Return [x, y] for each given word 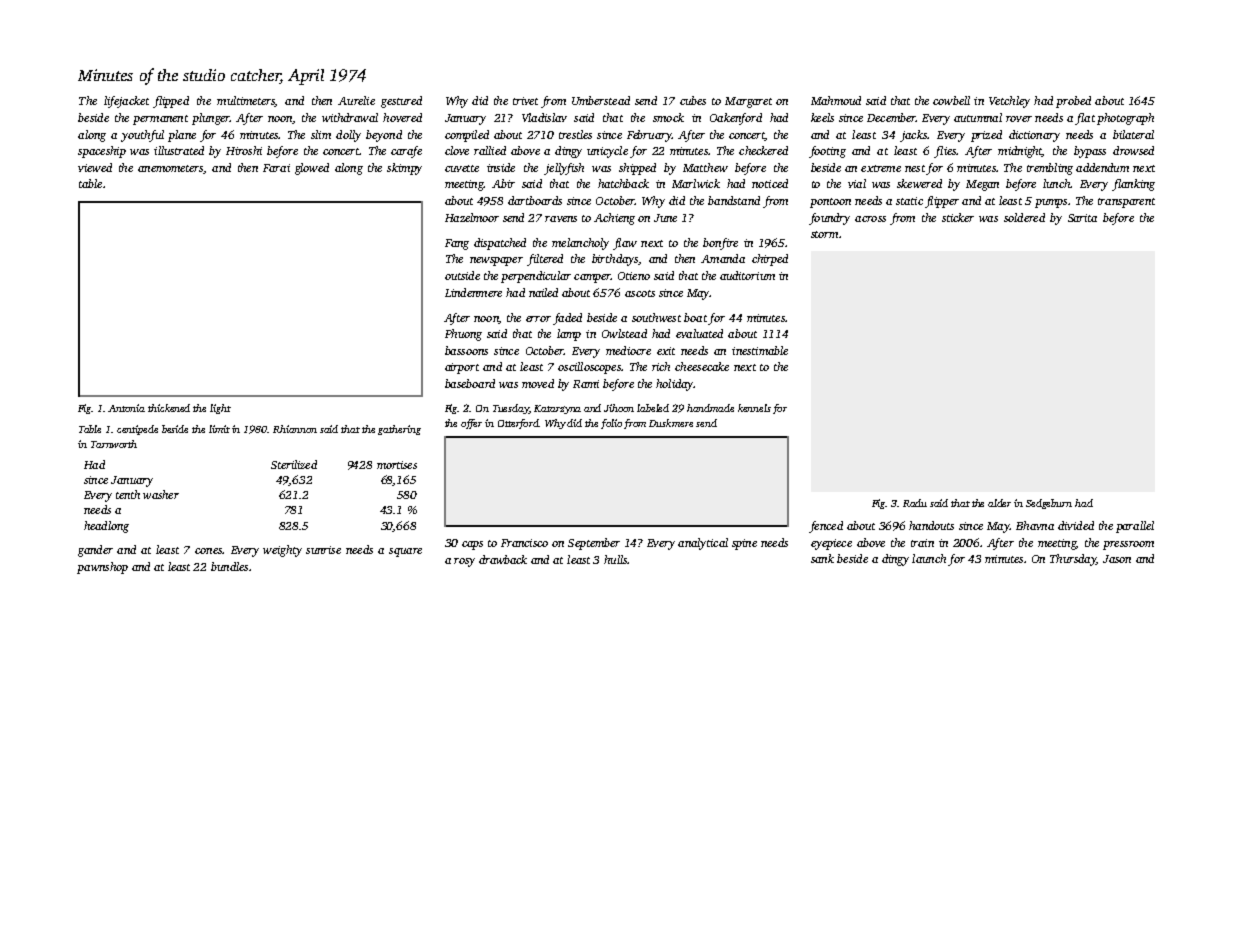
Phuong [463, 335]
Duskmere [671, 423]
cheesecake [702, 366]
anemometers [170, 168]
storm [824, 234]
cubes [693, 100]
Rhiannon [295, 429]
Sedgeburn [1049, 504]
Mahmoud [836, 100]
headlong [106, 527]
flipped [171, 102]
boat [695, 317]
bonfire [720, 244]
